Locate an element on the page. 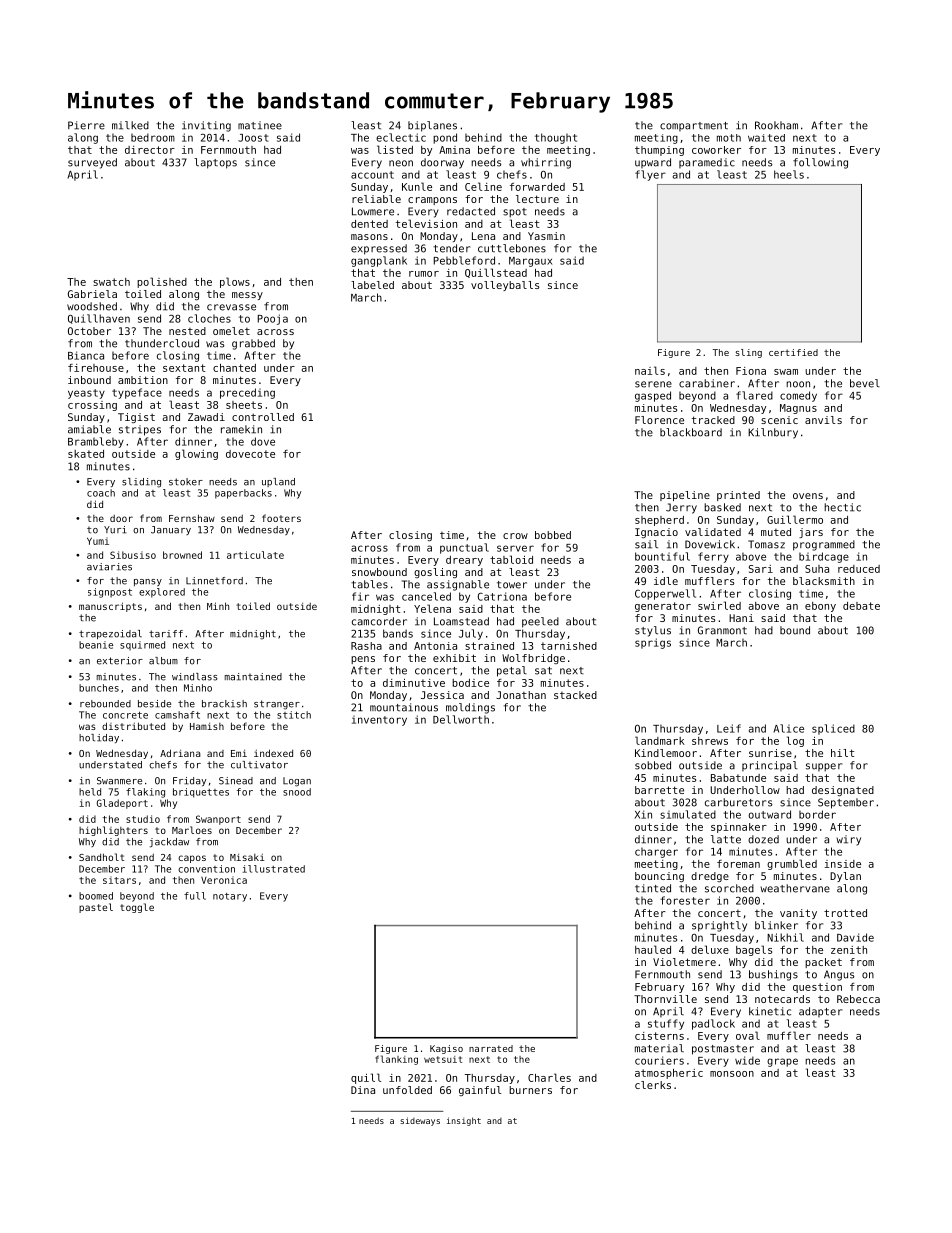  following is located at coordinates (820, 163).
